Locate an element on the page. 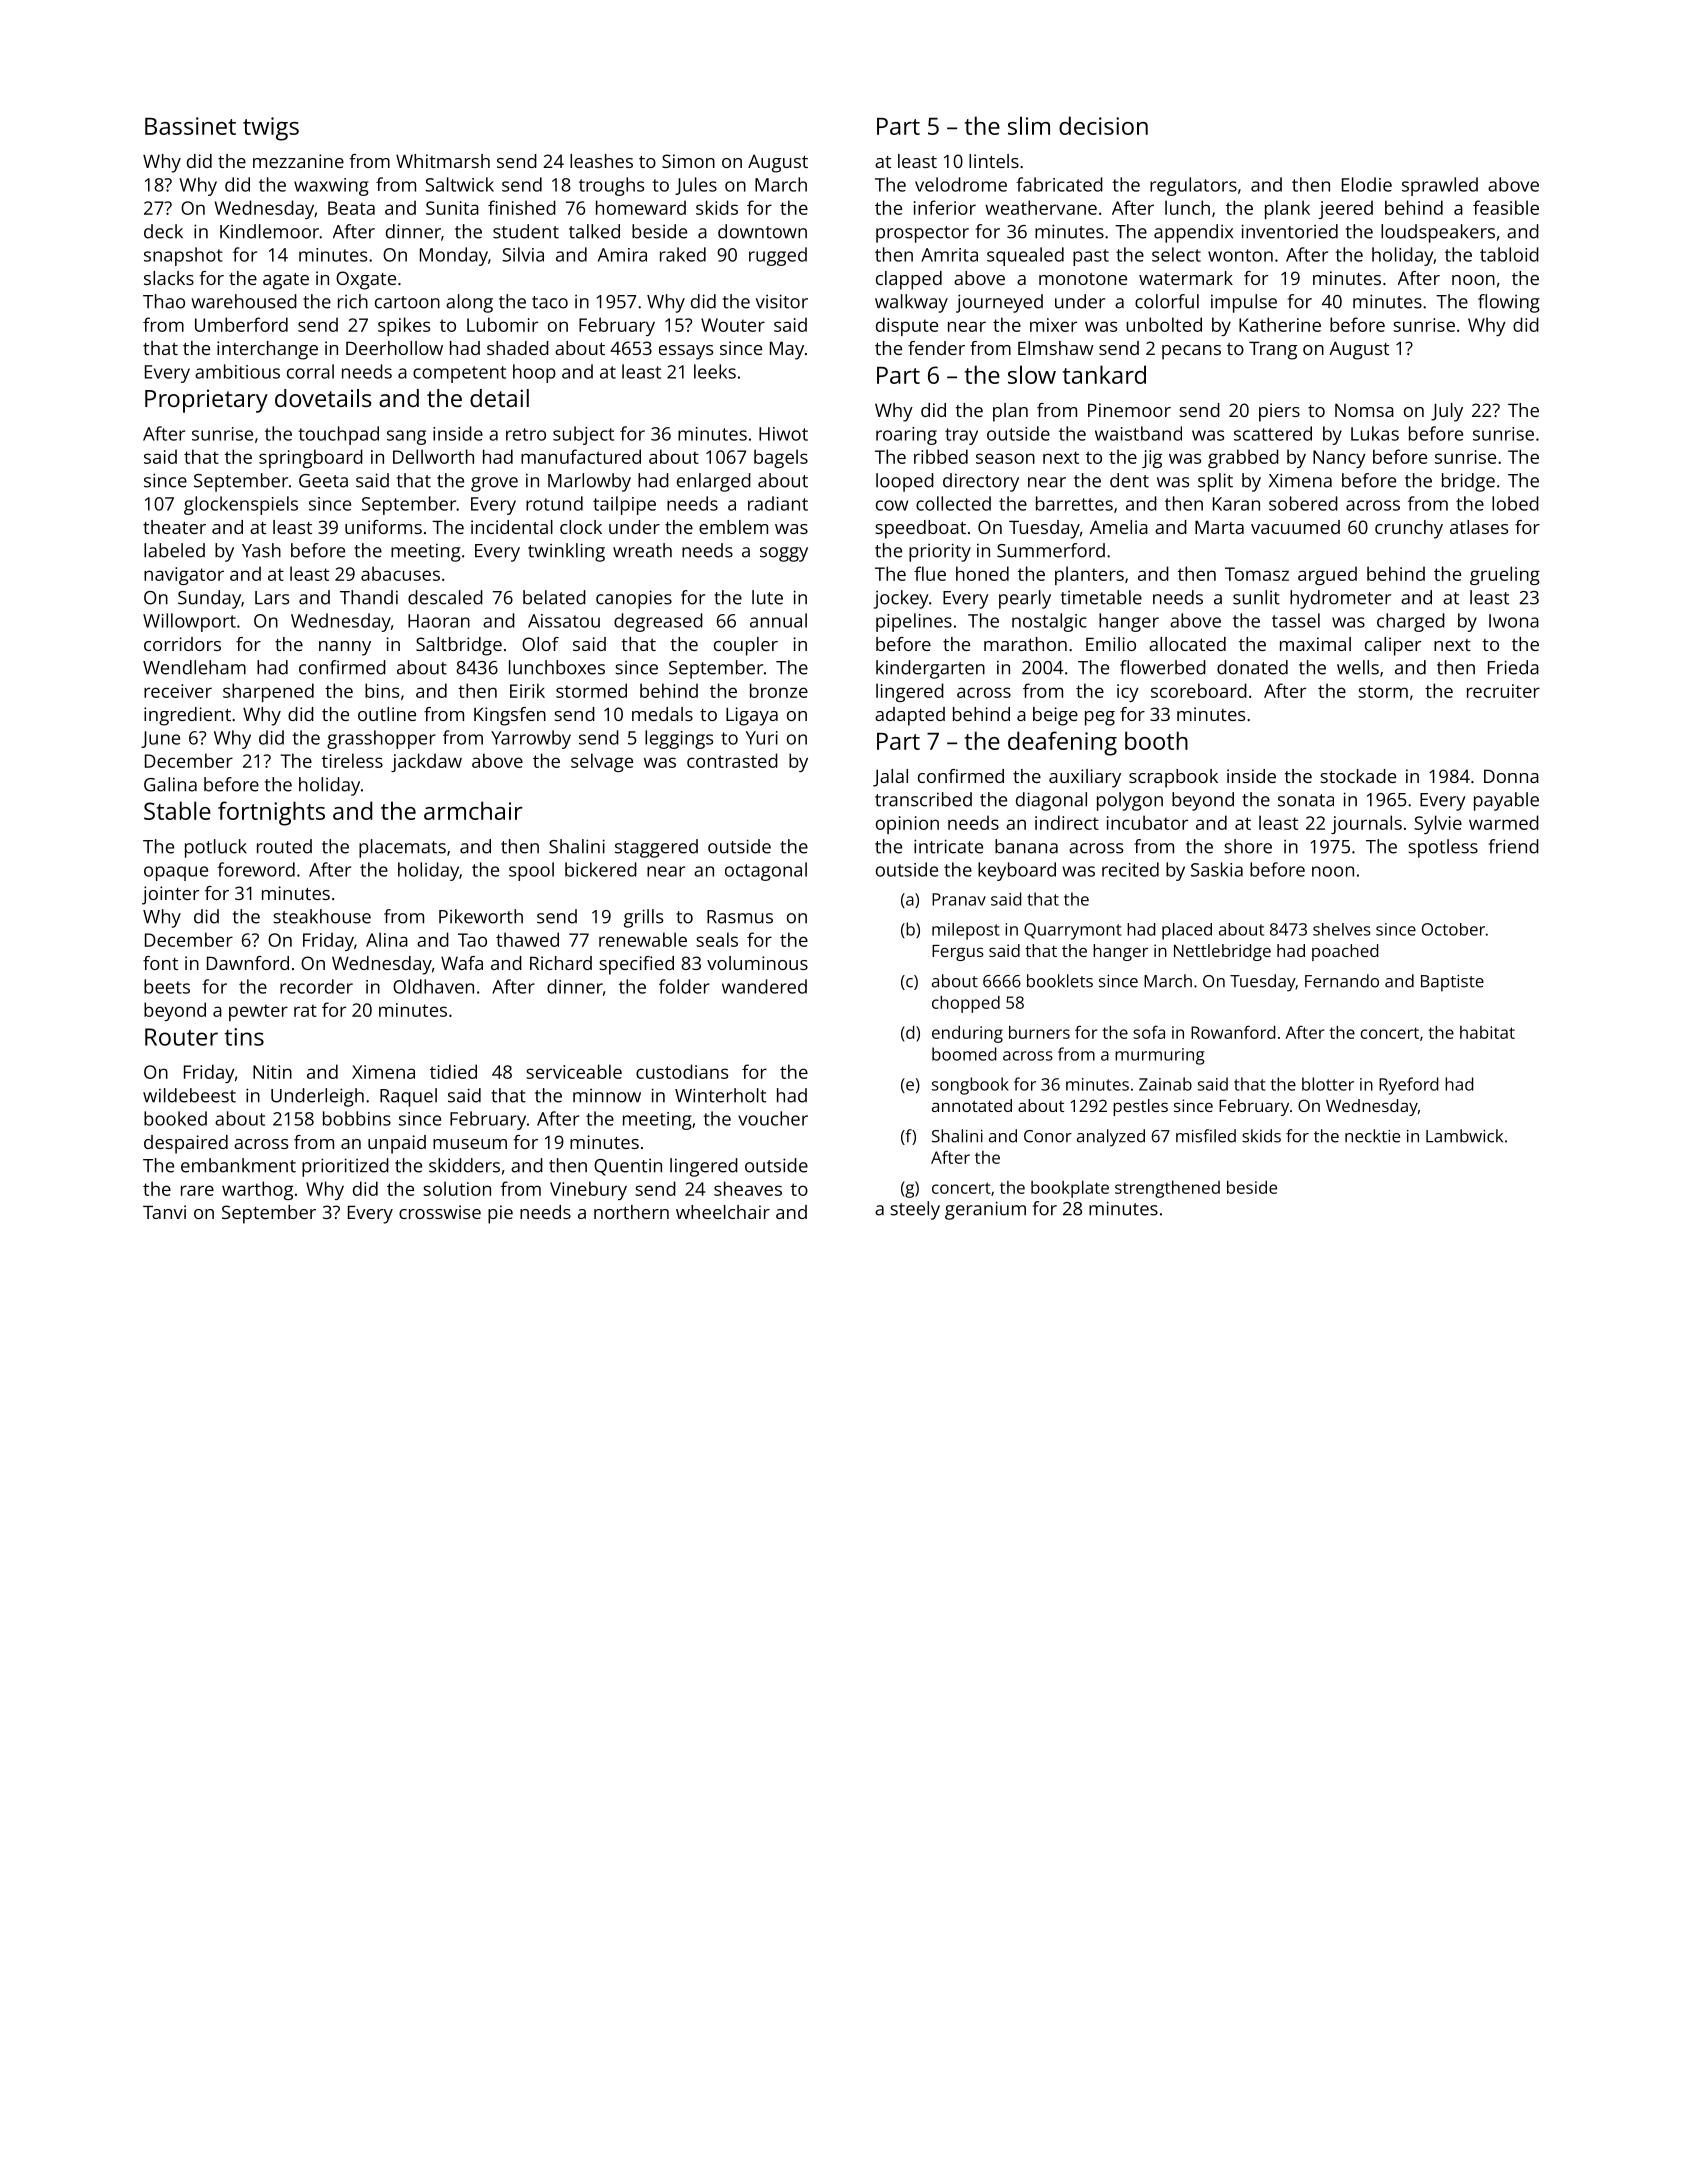 The image size is (1683, 2178). transcribed is located at coordinates (923, 799).
